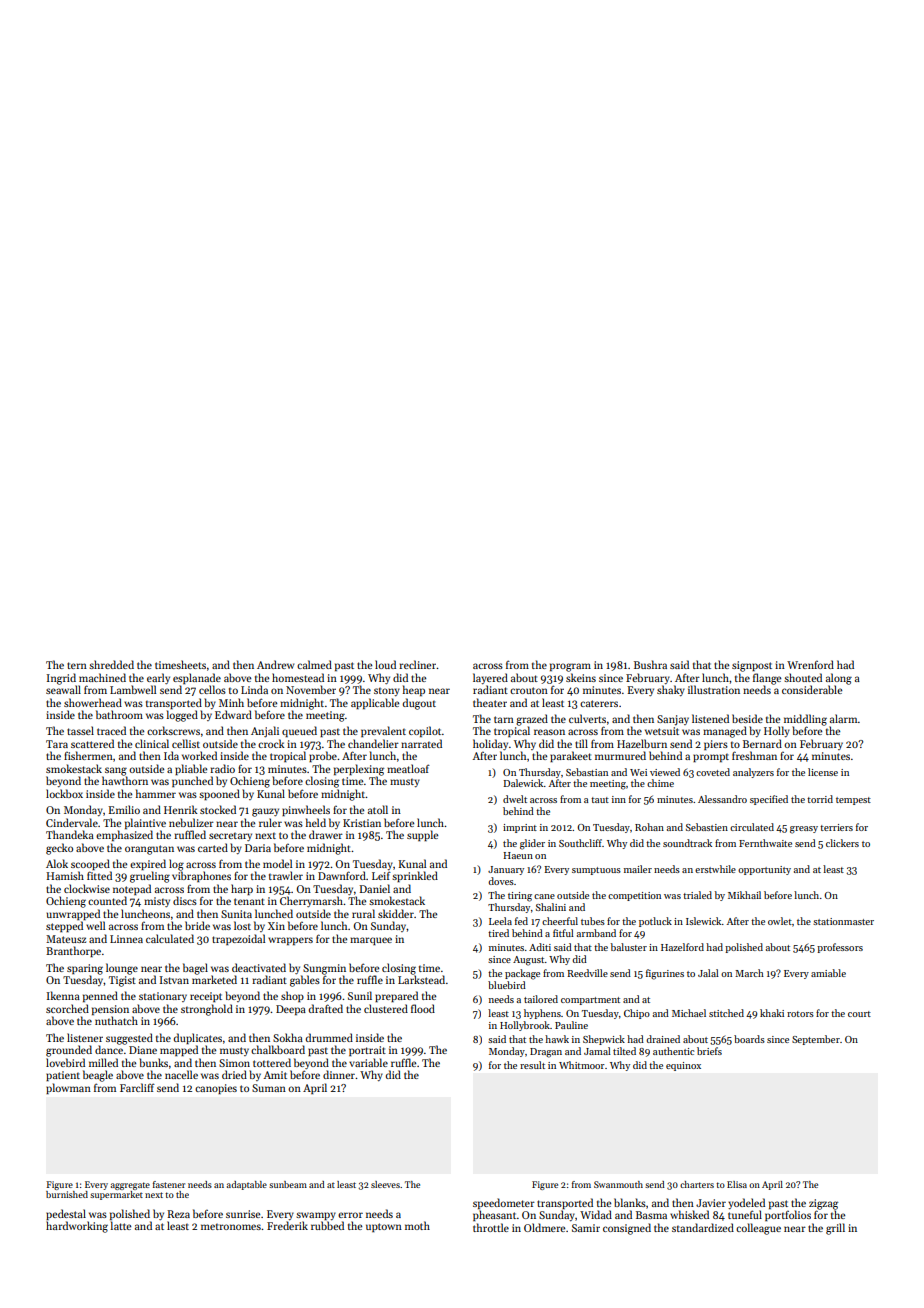 The image size is (924, 1308). I want to click on charters, so click(697, 1184).
